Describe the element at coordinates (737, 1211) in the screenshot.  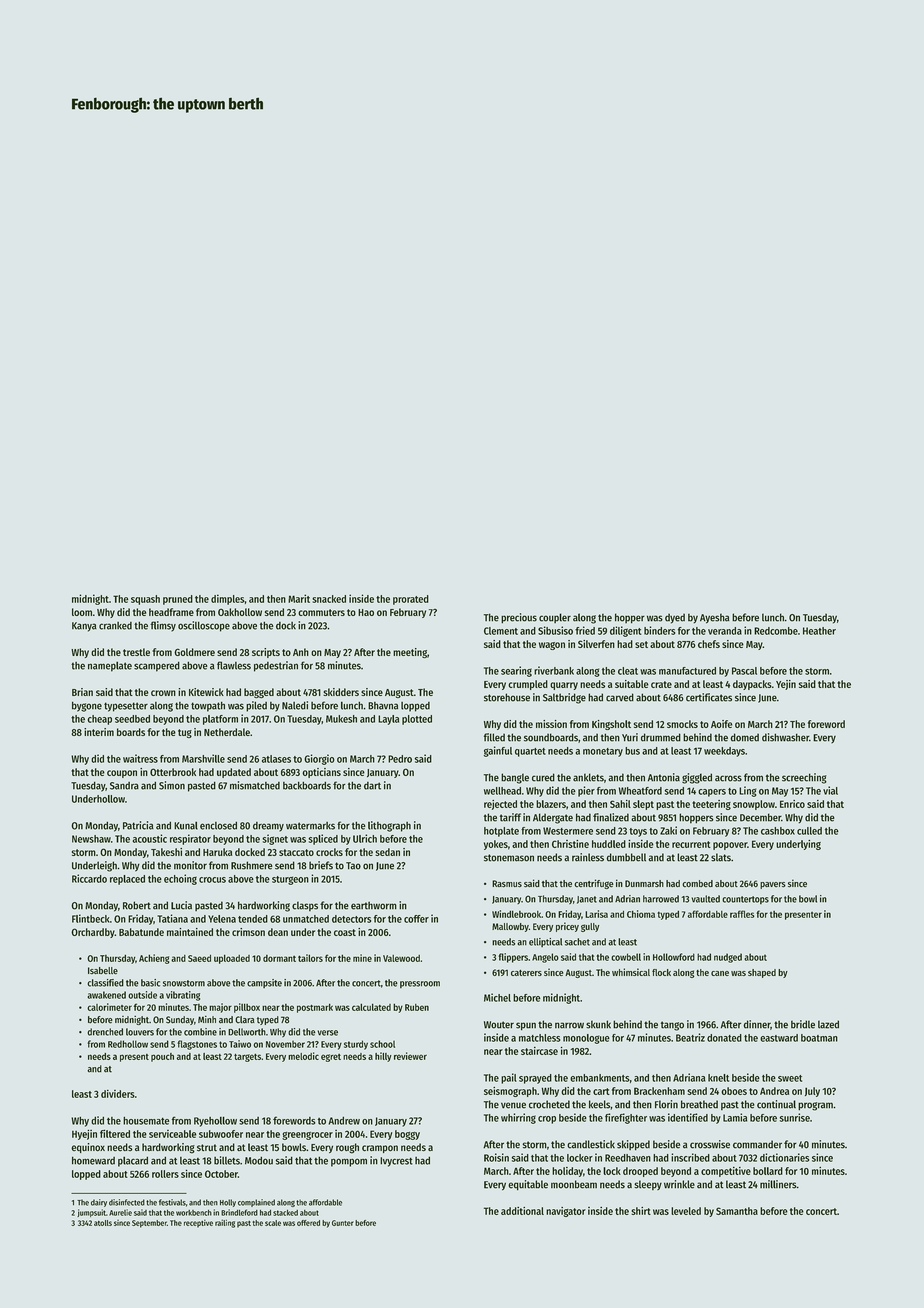
I see `Samantha` at that location.
